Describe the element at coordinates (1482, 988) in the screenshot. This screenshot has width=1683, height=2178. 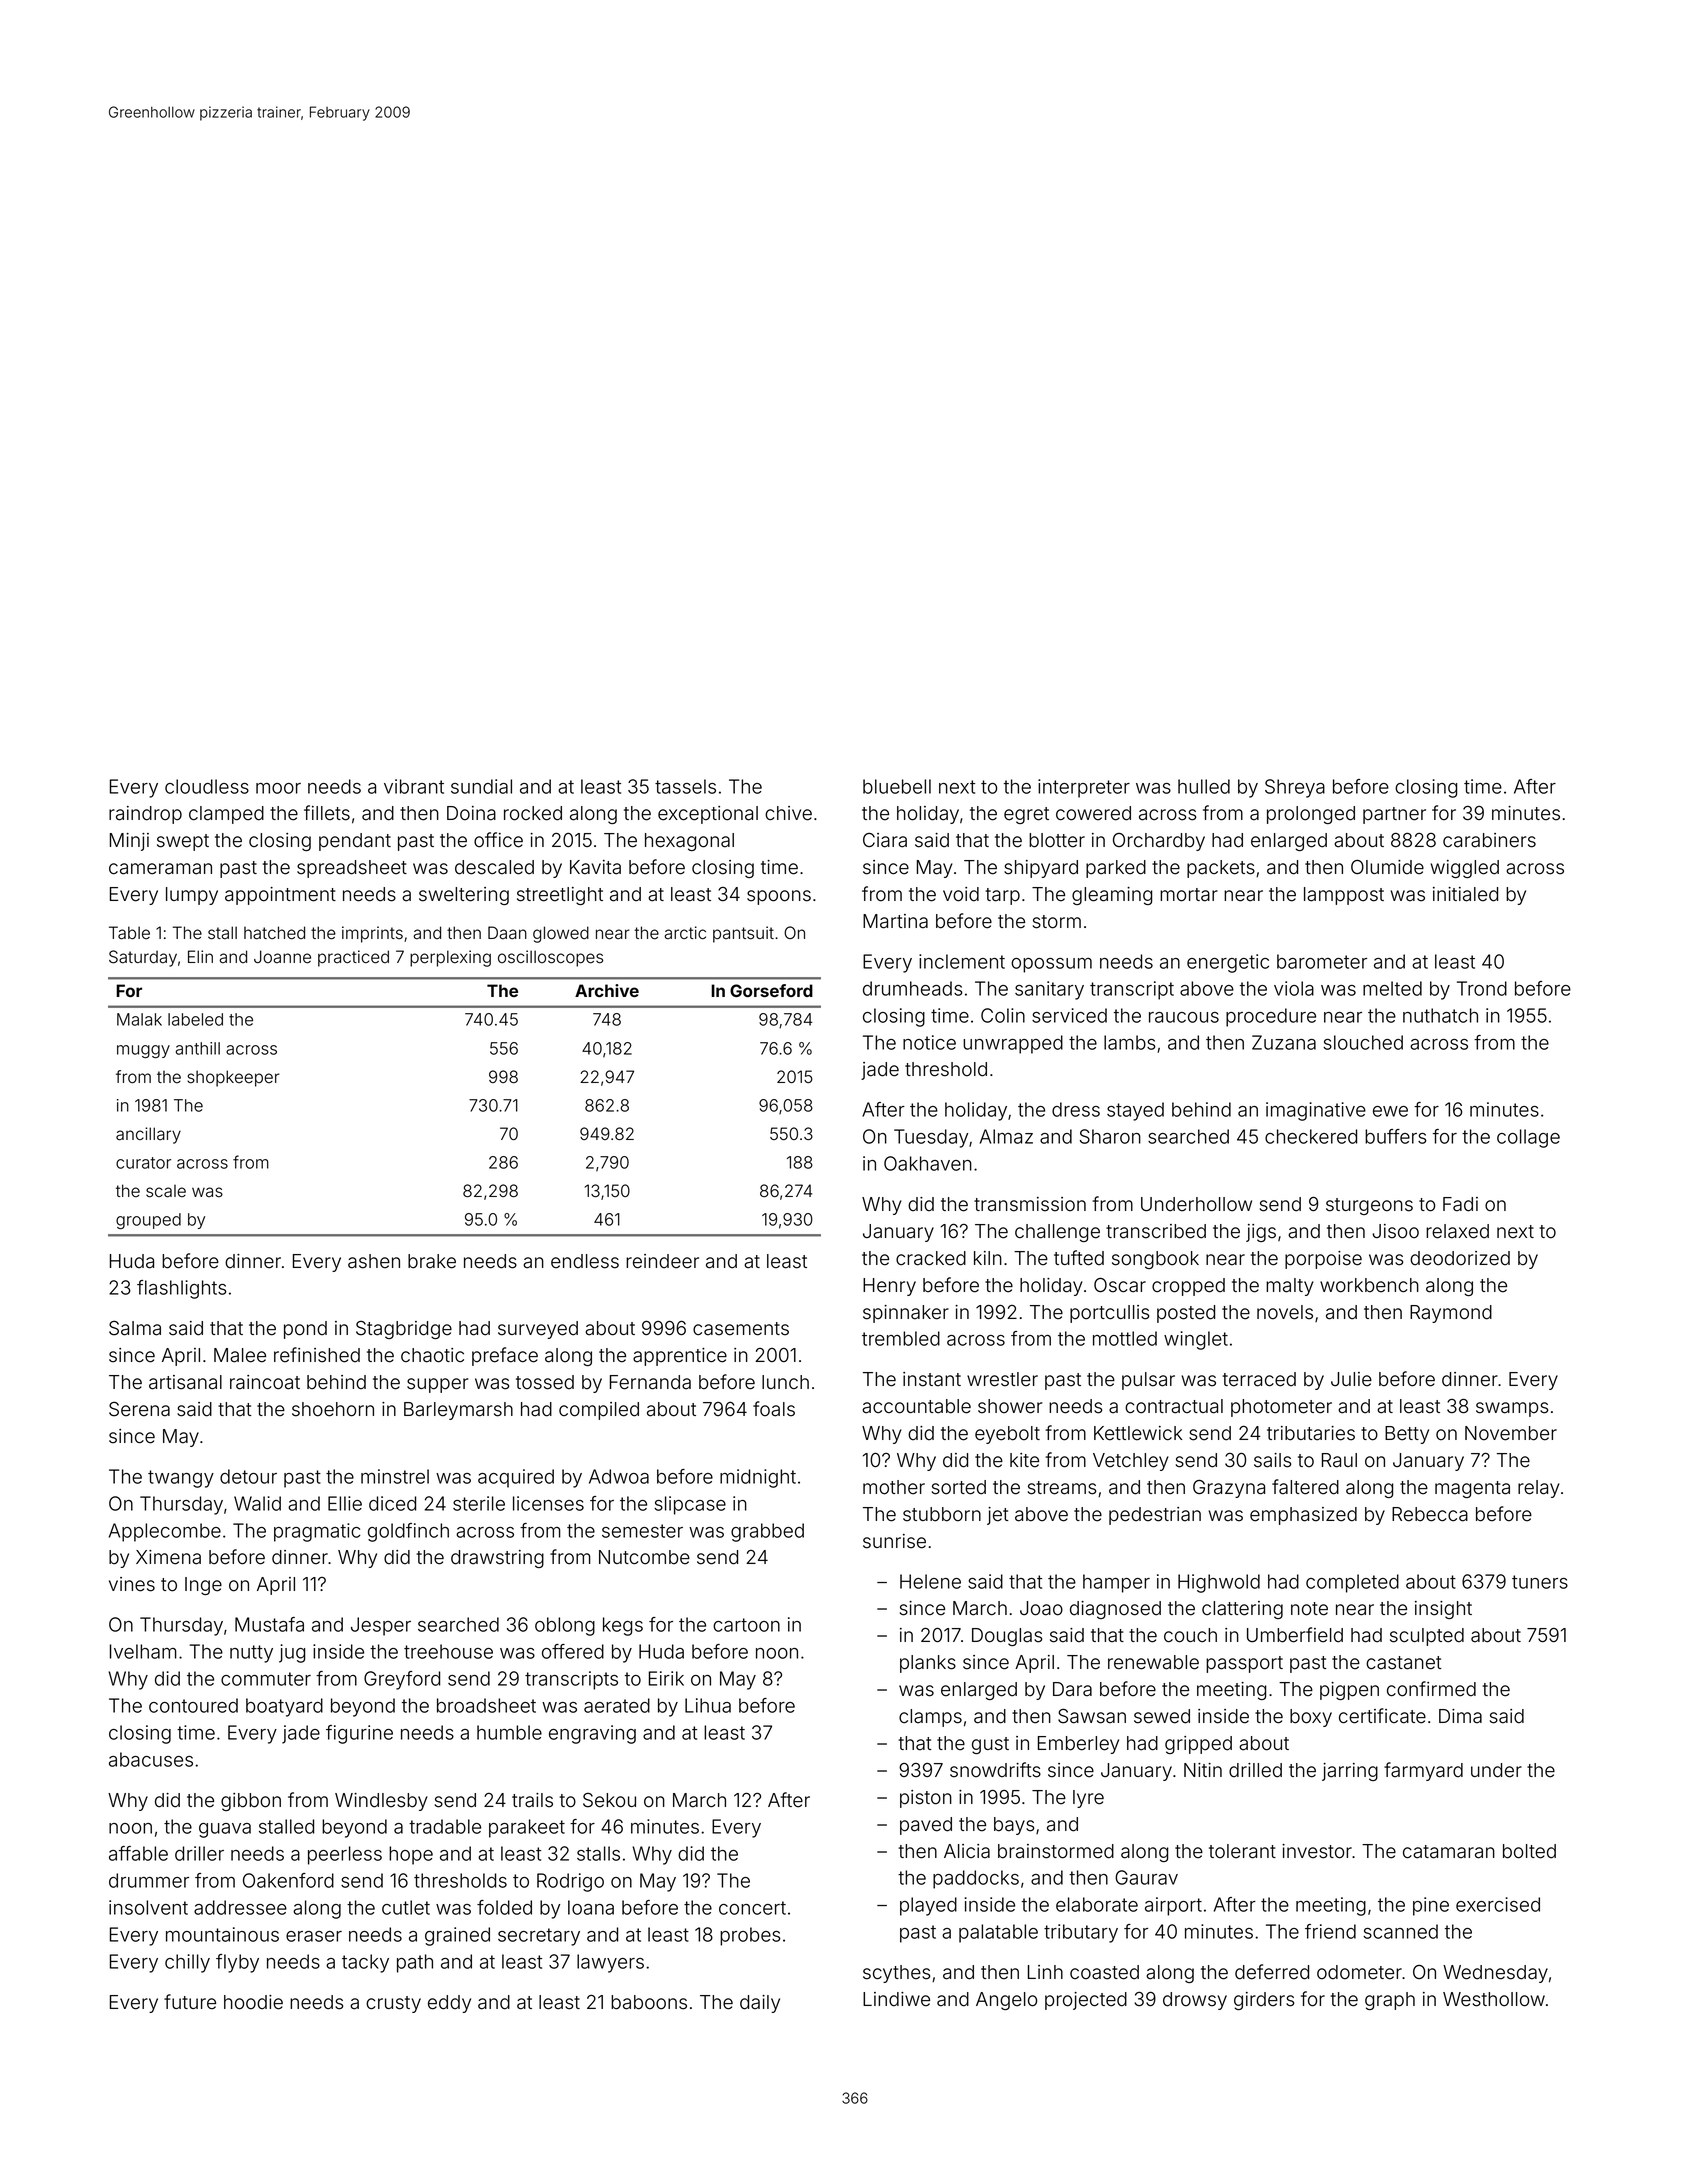
I see `Trond` at that location.
